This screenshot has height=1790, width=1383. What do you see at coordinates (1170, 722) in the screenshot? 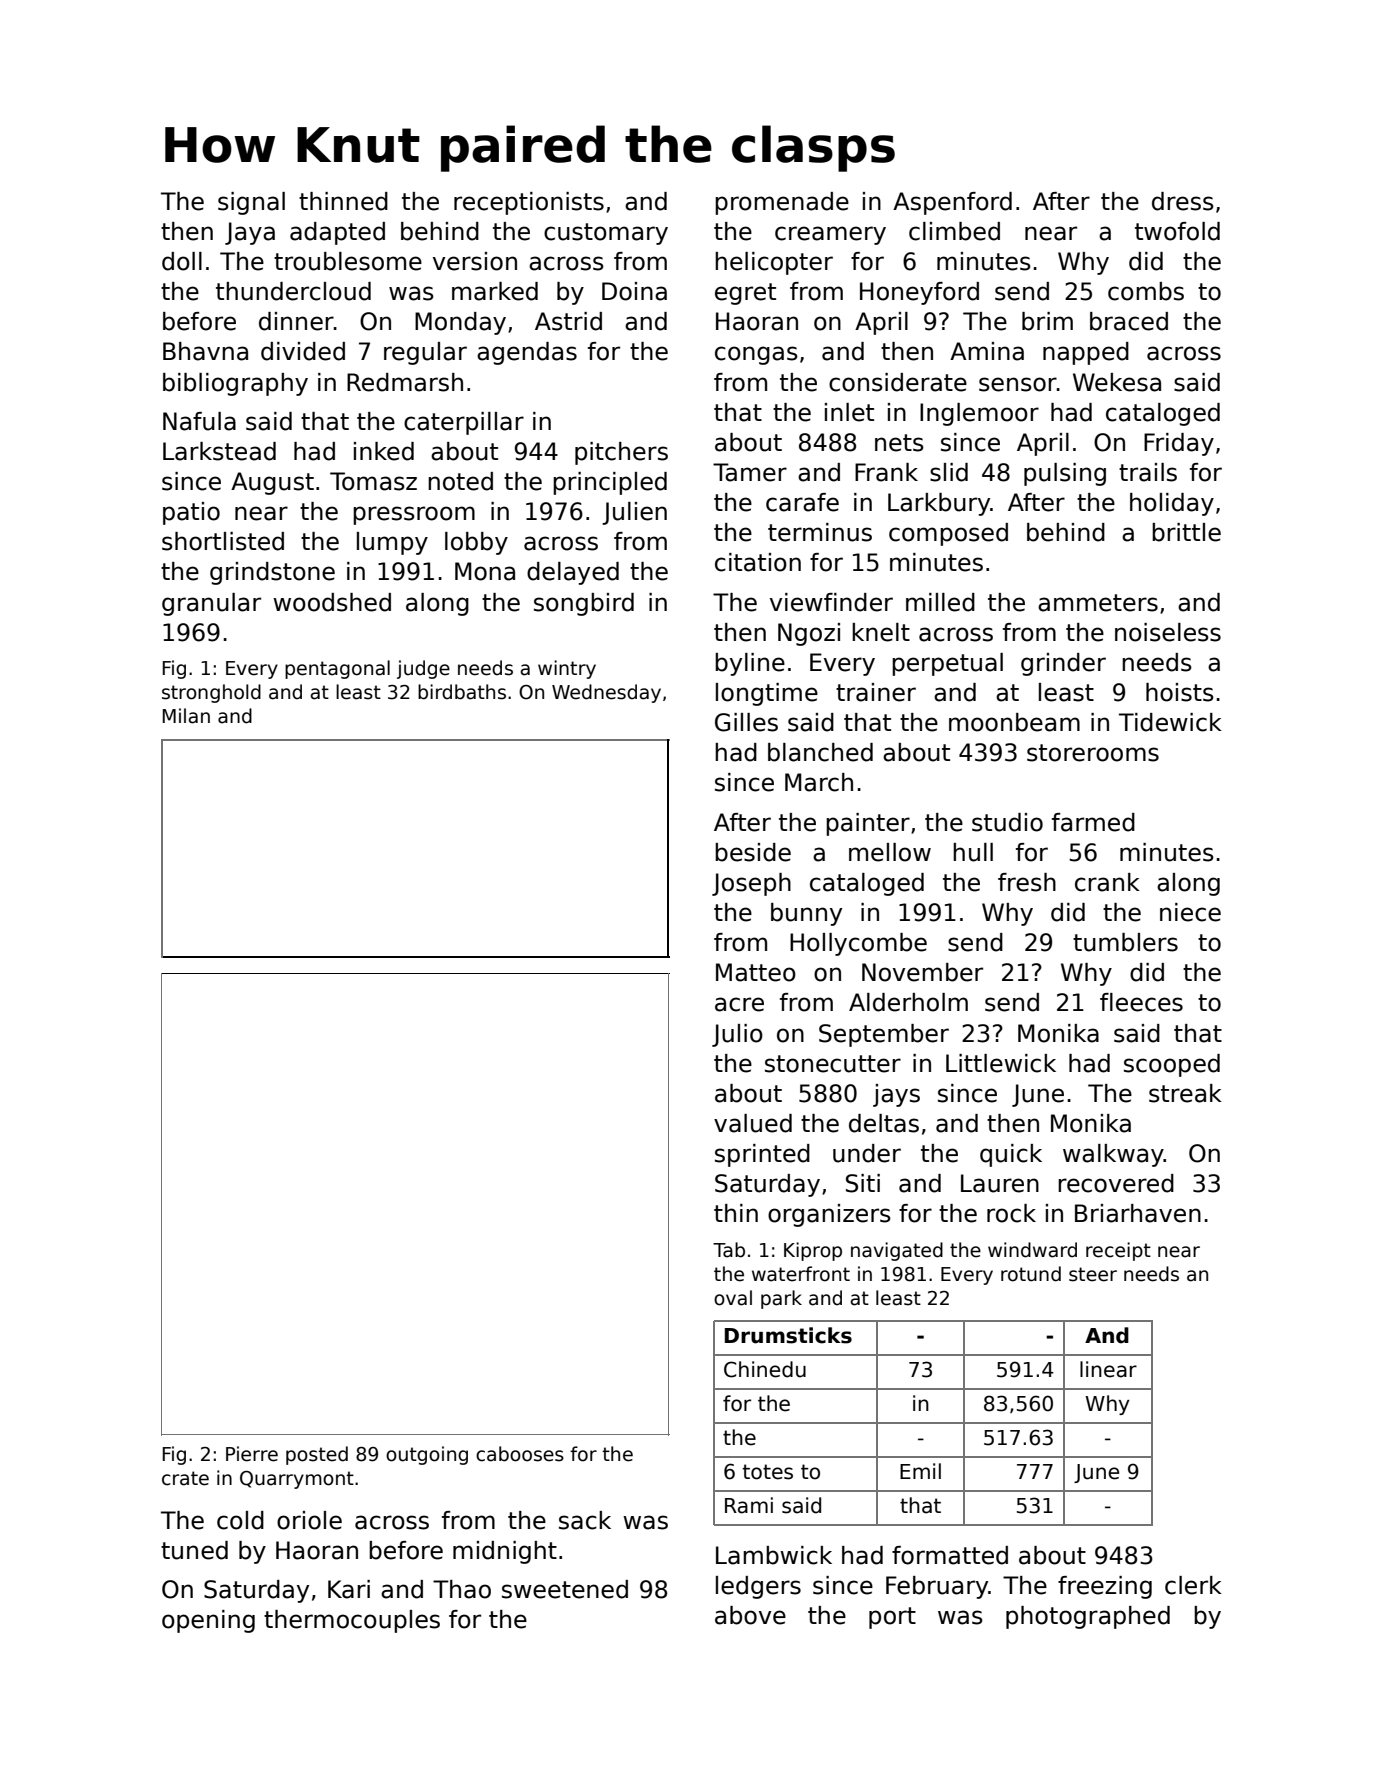
I see `Tidewick` at bounding box center [1170, 722].
